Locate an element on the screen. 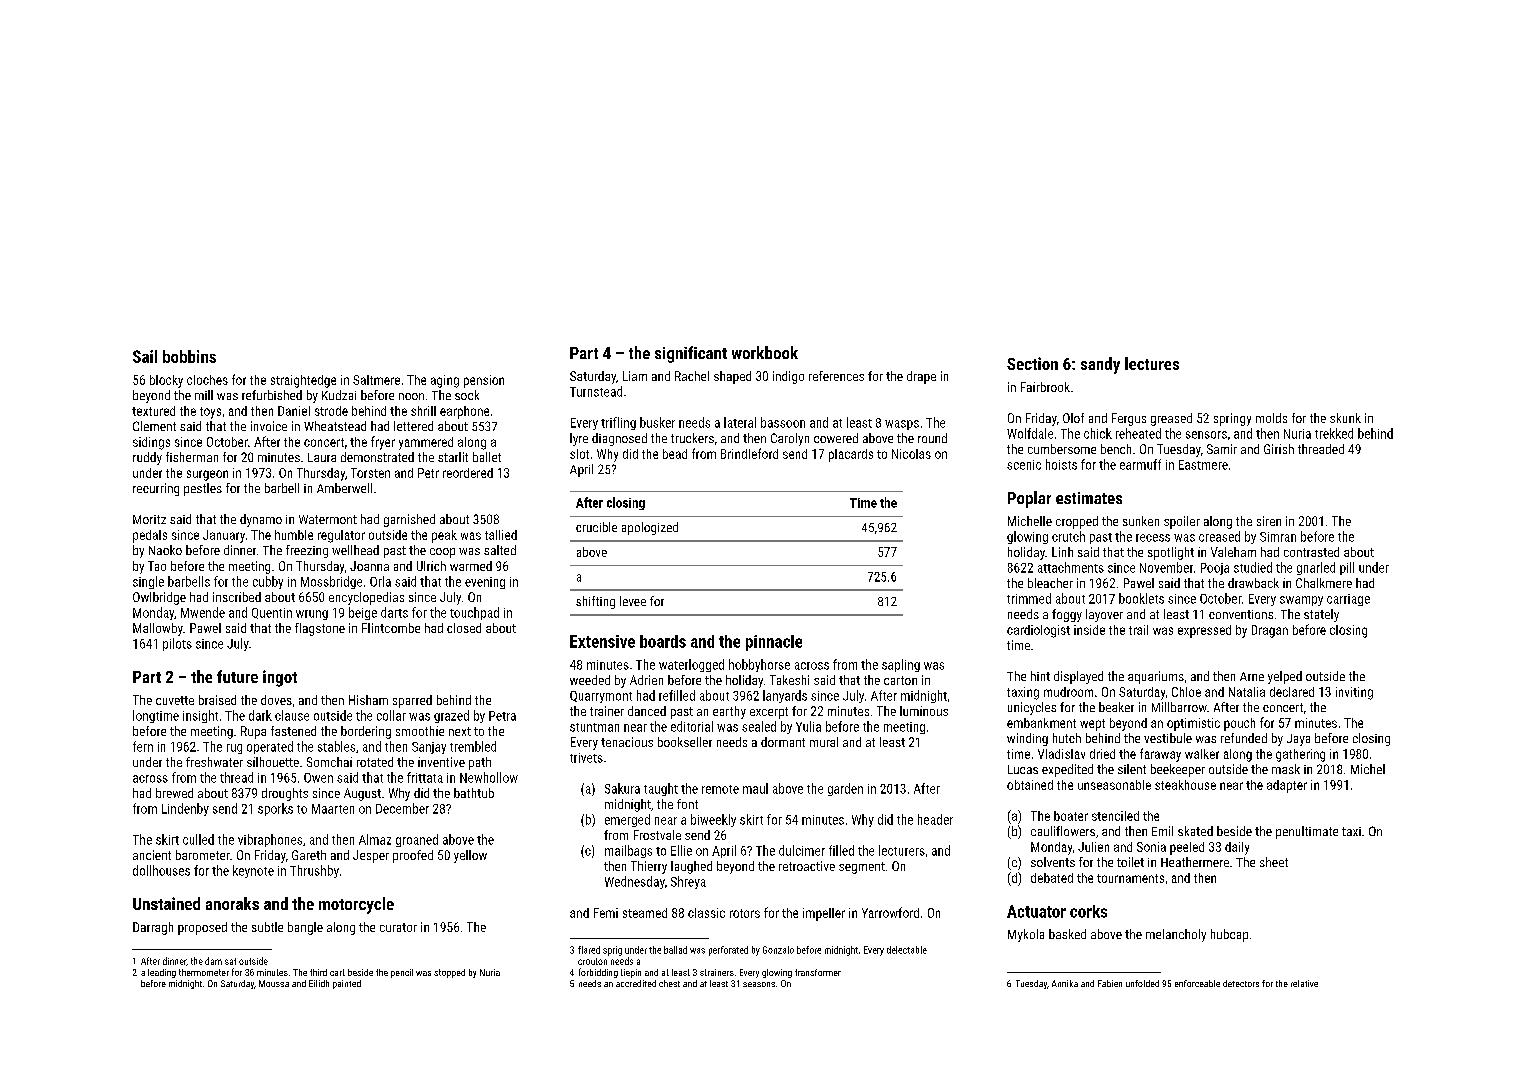 The image size is (1527, 1080). skunk is located at coordinates (1345, 418).
